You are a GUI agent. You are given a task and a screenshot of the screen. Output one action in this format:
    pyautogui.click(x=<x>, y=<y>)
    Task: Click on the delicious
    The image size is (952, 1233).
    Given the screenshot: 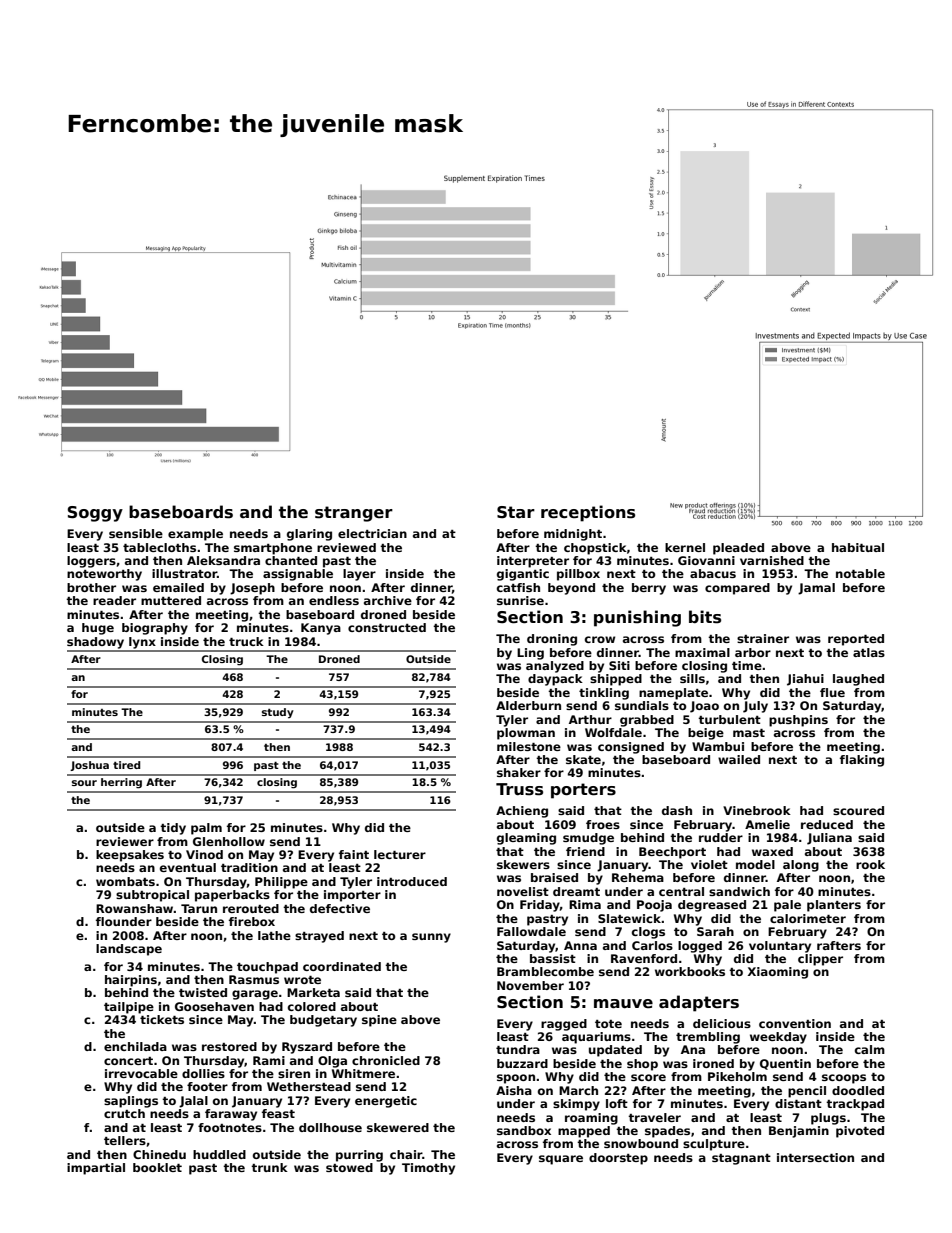 What is the action you would take?
    pyautogui.click(x=722, y=1023)
